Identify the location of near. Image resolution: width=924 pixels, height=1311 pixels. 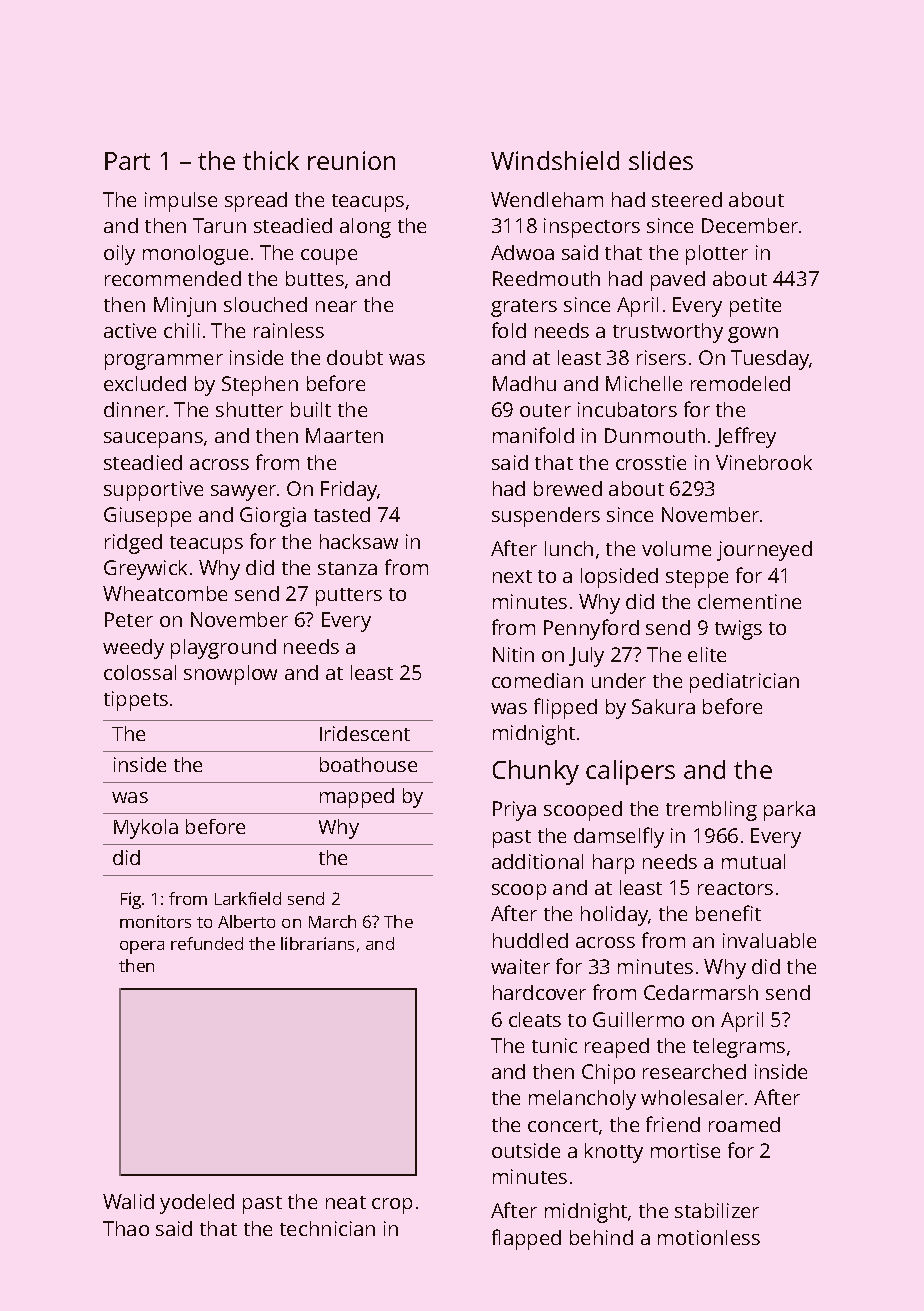
(336, 306).
